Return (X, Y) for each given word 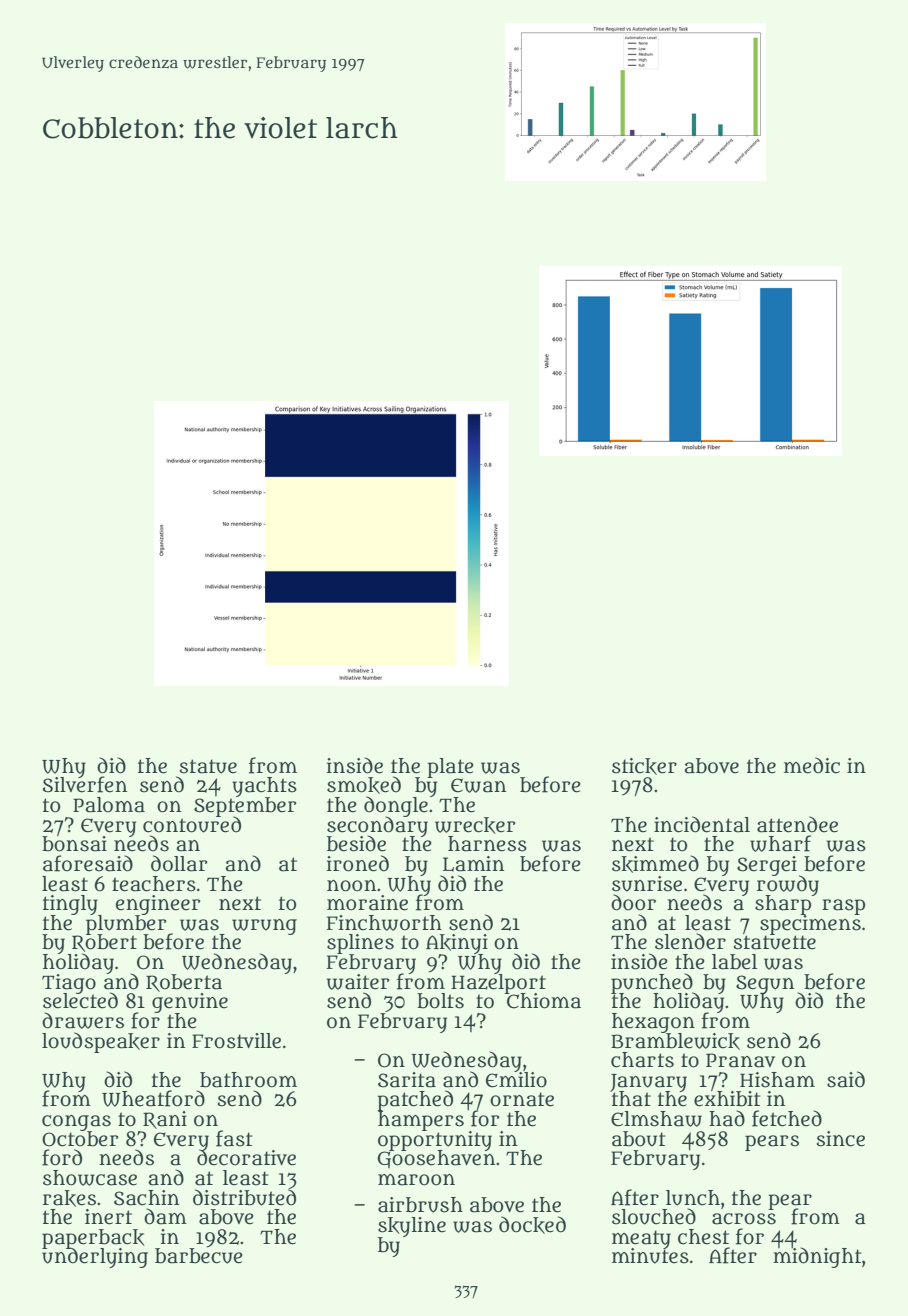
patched (415, 1100)
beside (356, 843)
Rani (165, 1120)
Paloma (109, 805)
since (841, 1139)
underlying (95, 1258)
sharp (784, 905)
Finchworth (384, 923)
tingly (70, 905)
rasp (843, 907)
